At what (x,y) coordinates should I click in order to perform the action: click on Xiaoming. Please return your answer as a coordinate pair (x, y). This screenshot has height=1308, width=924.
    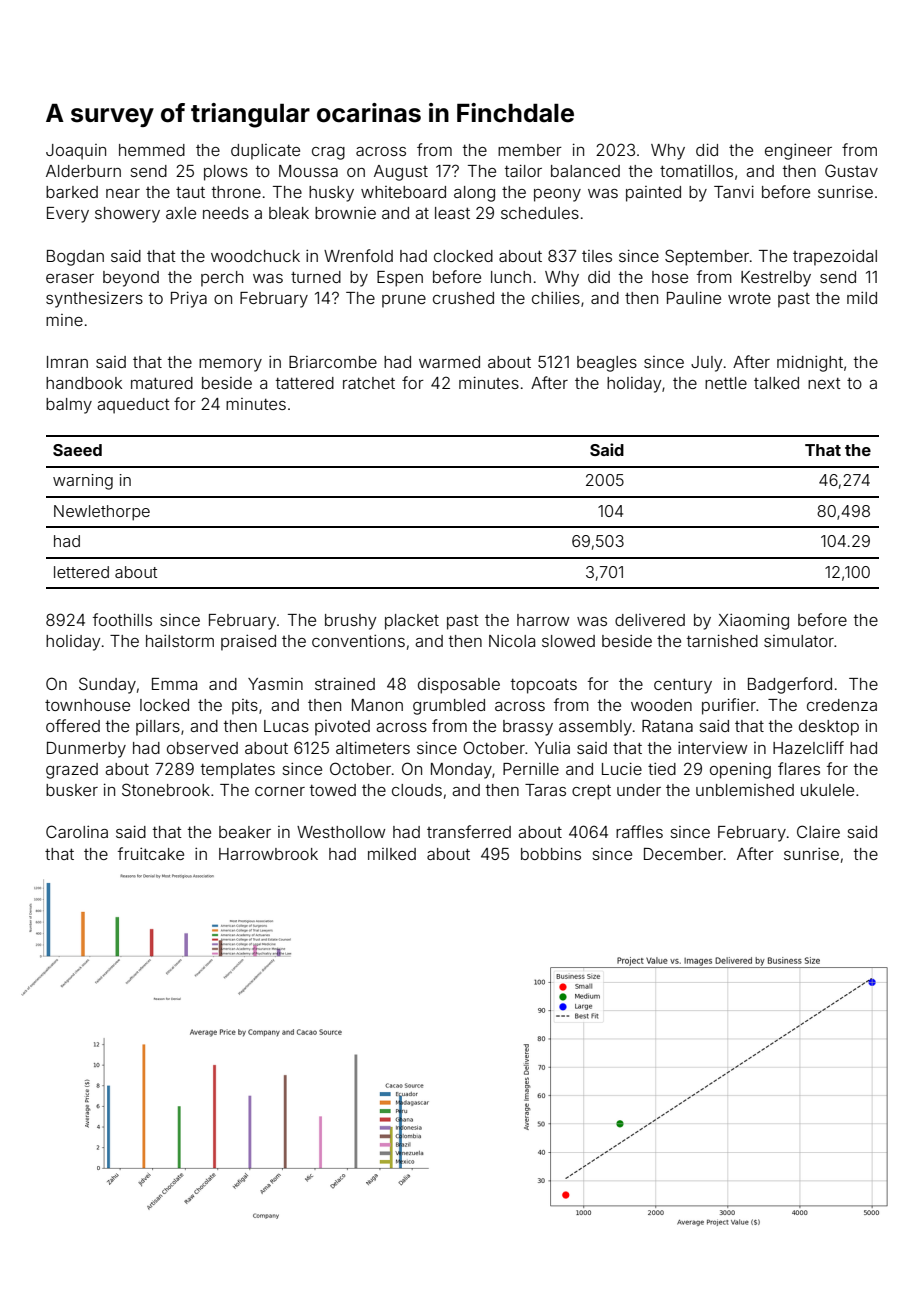
    Looking at the image, I should click on (753, 621).
